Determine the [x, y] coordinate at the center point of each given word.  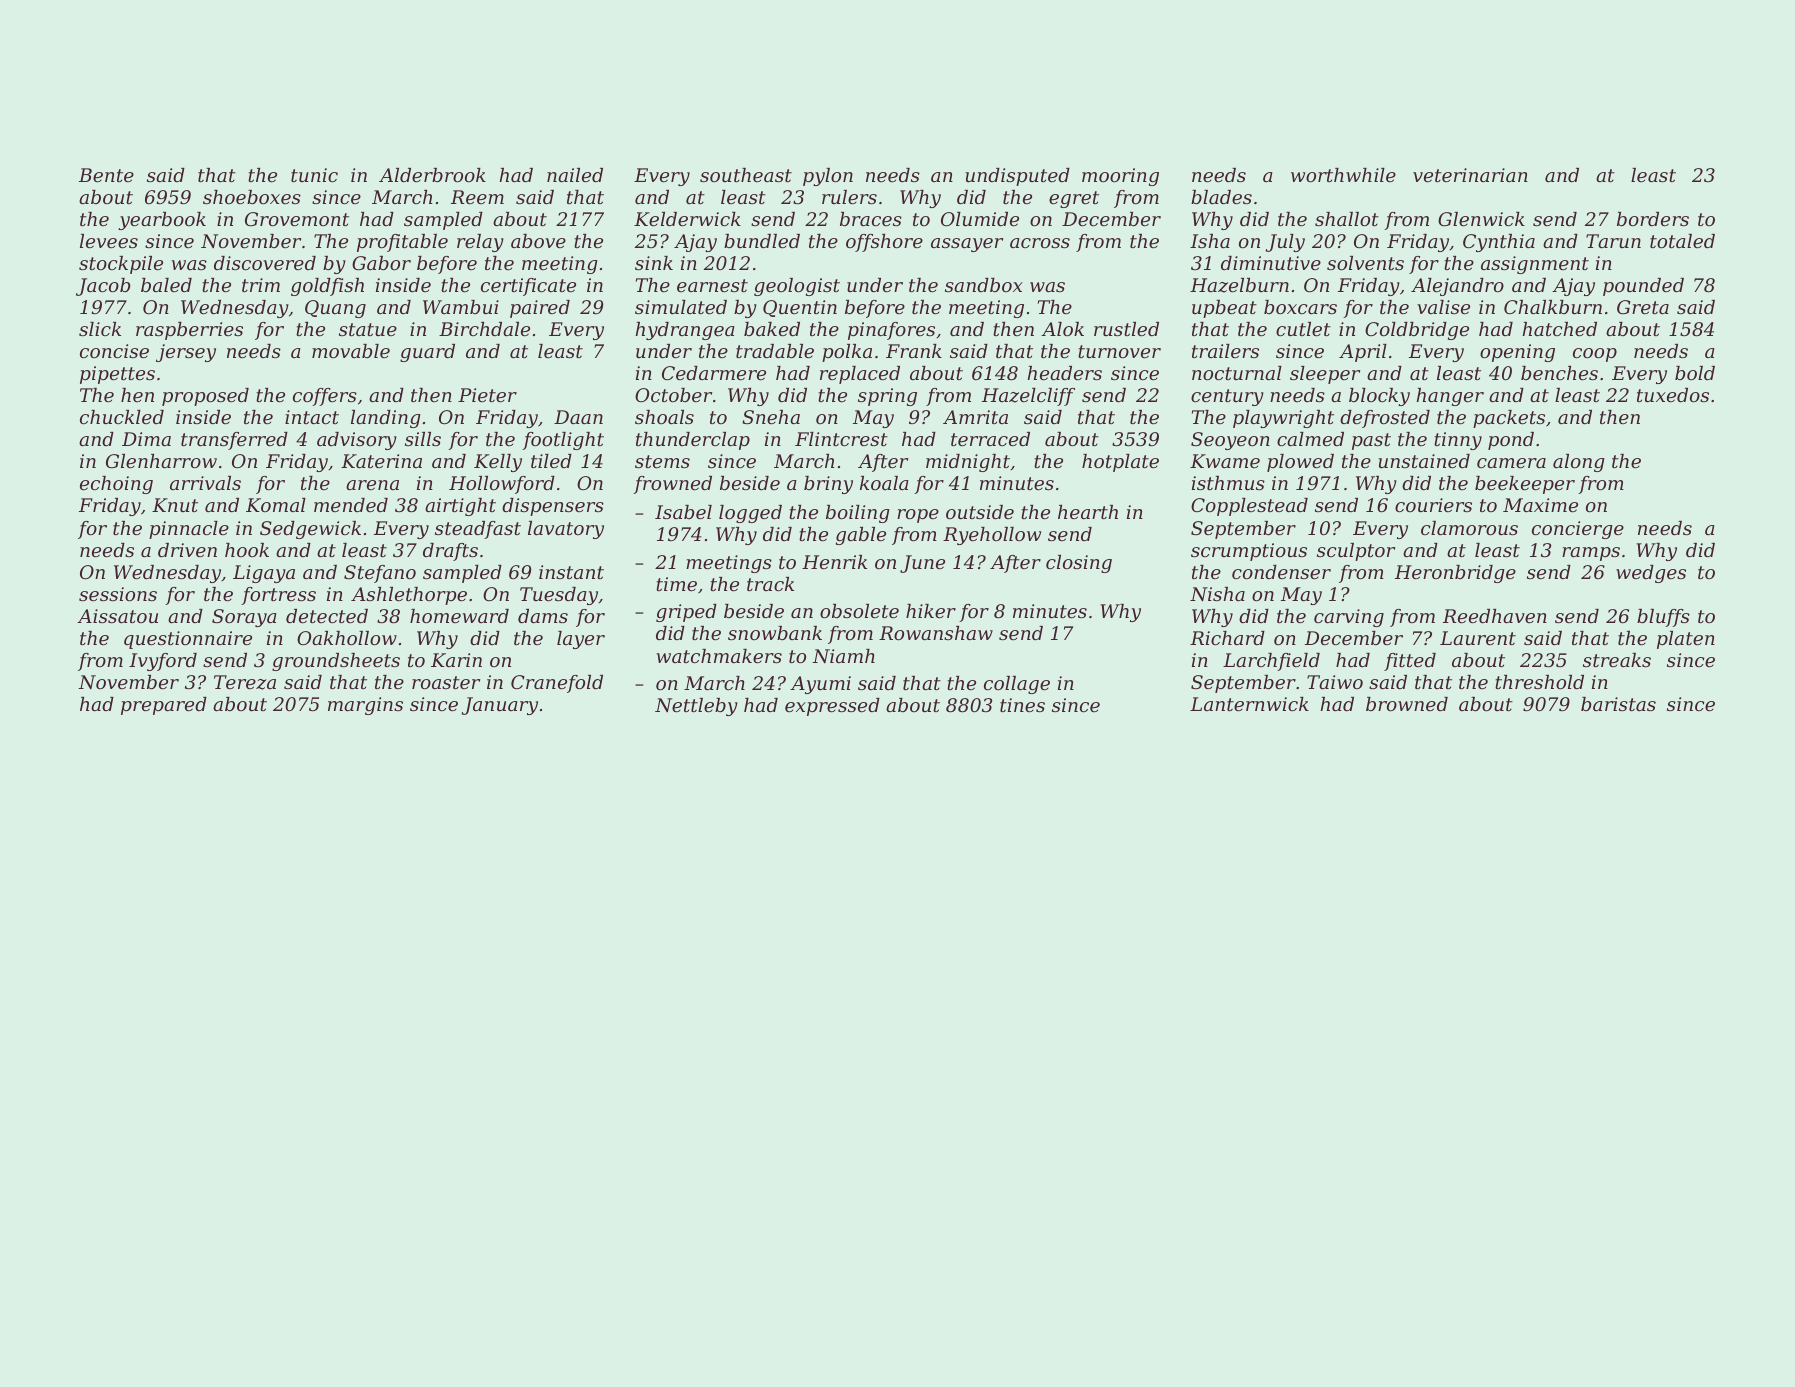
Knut [175, 505]
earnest [712, 285]
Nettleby [696, 707]
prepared [164, 706]
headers [1064, 373]
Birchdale [484, 329]
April [1363, 353]
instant [571, 572]
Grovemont [297, 219]
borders [1653, 219]
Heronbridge [1455, 574]
